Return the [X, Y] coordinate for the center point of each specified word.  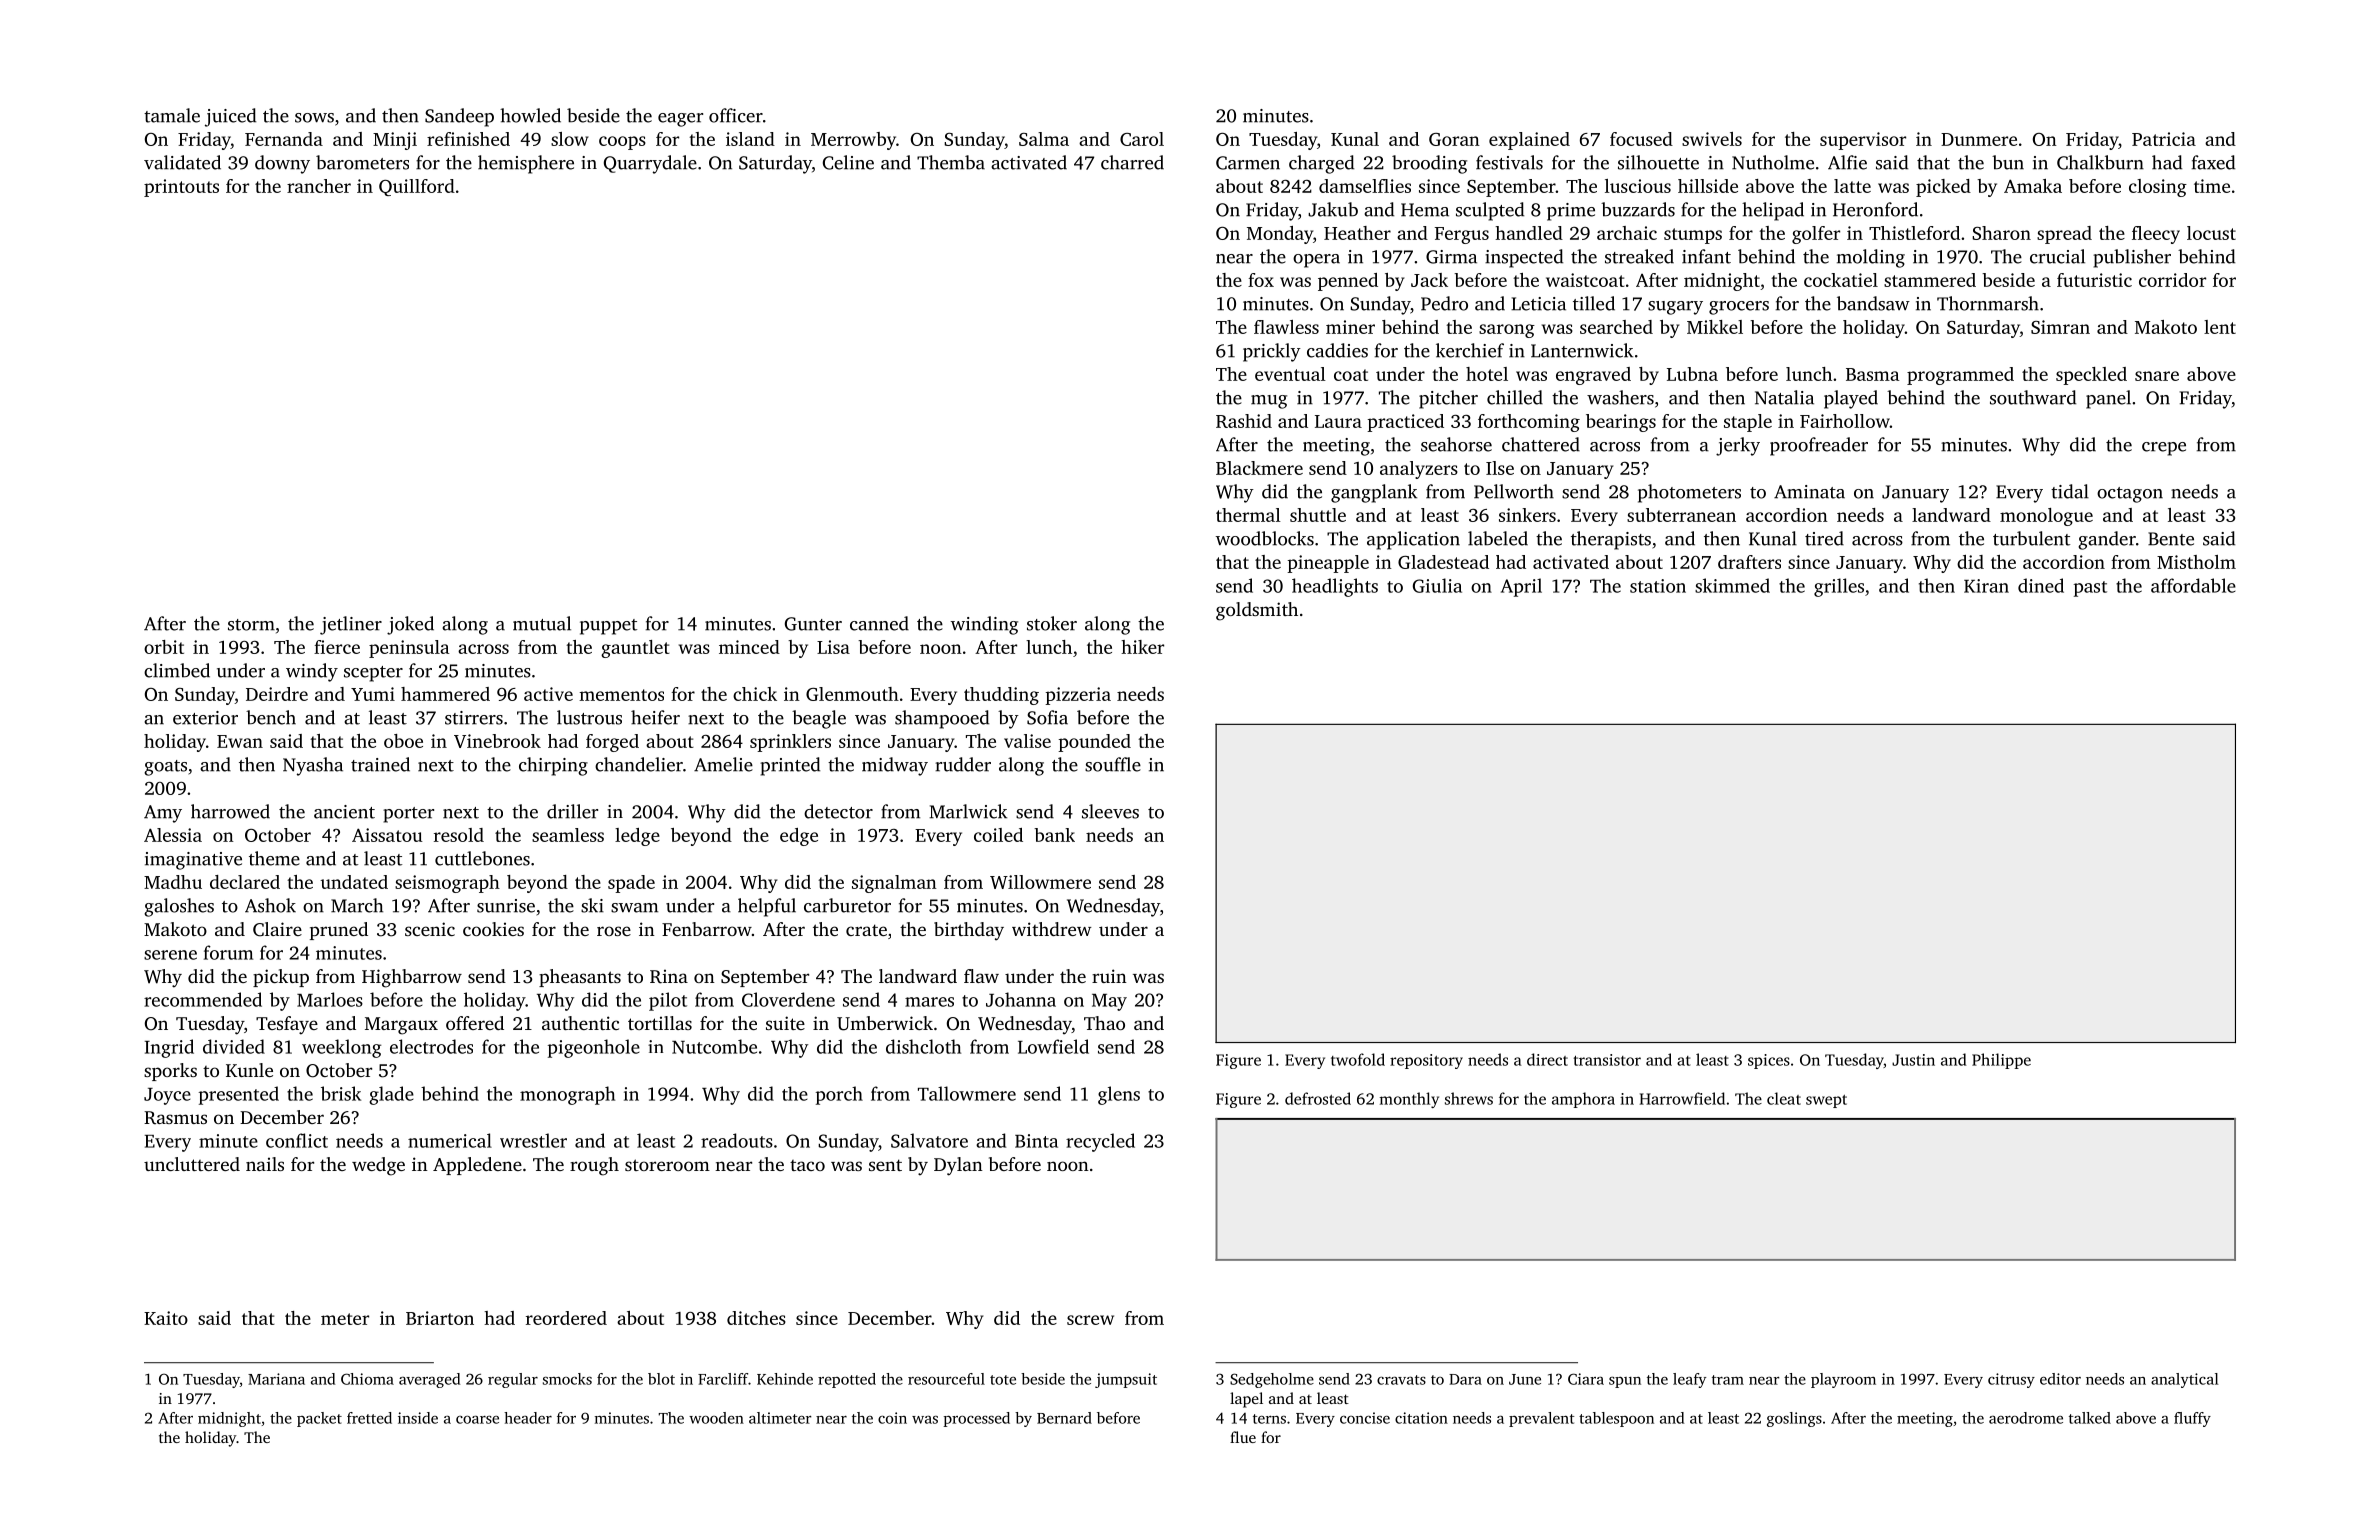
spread [2064, 235]
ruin [1109, 976]
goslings [1794, 1419]
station [1658, 586]
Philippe [2001, 1061]
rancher [319, 186]
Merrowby [853, 141]
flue [1243, 1437]
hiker [1142, 647]
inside [418, 1418]
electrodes [431, 1046]
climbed [177, 670]
